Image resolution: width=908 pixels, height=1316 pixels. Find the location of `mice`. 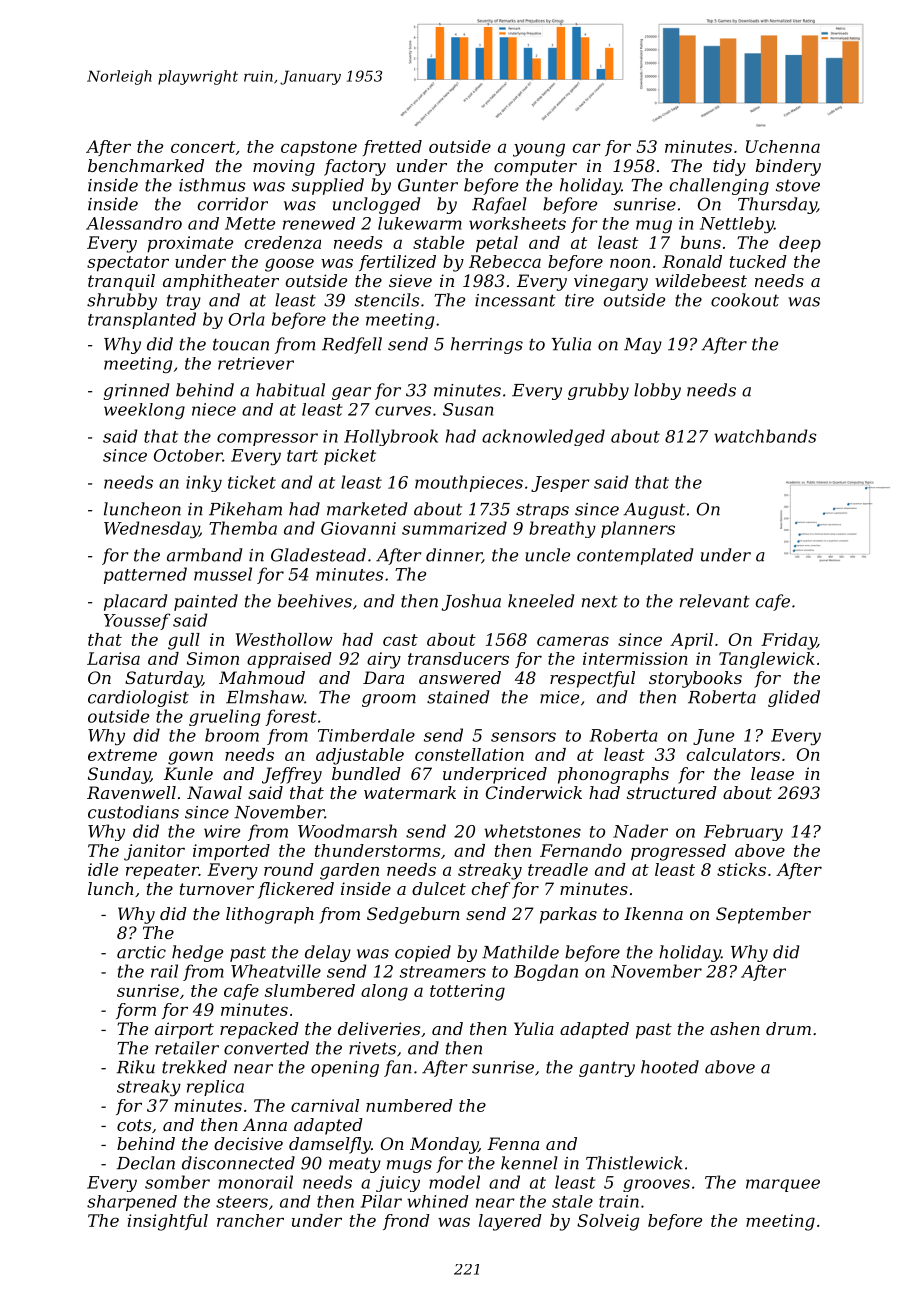

mice is located at coordinates (559, 697).
